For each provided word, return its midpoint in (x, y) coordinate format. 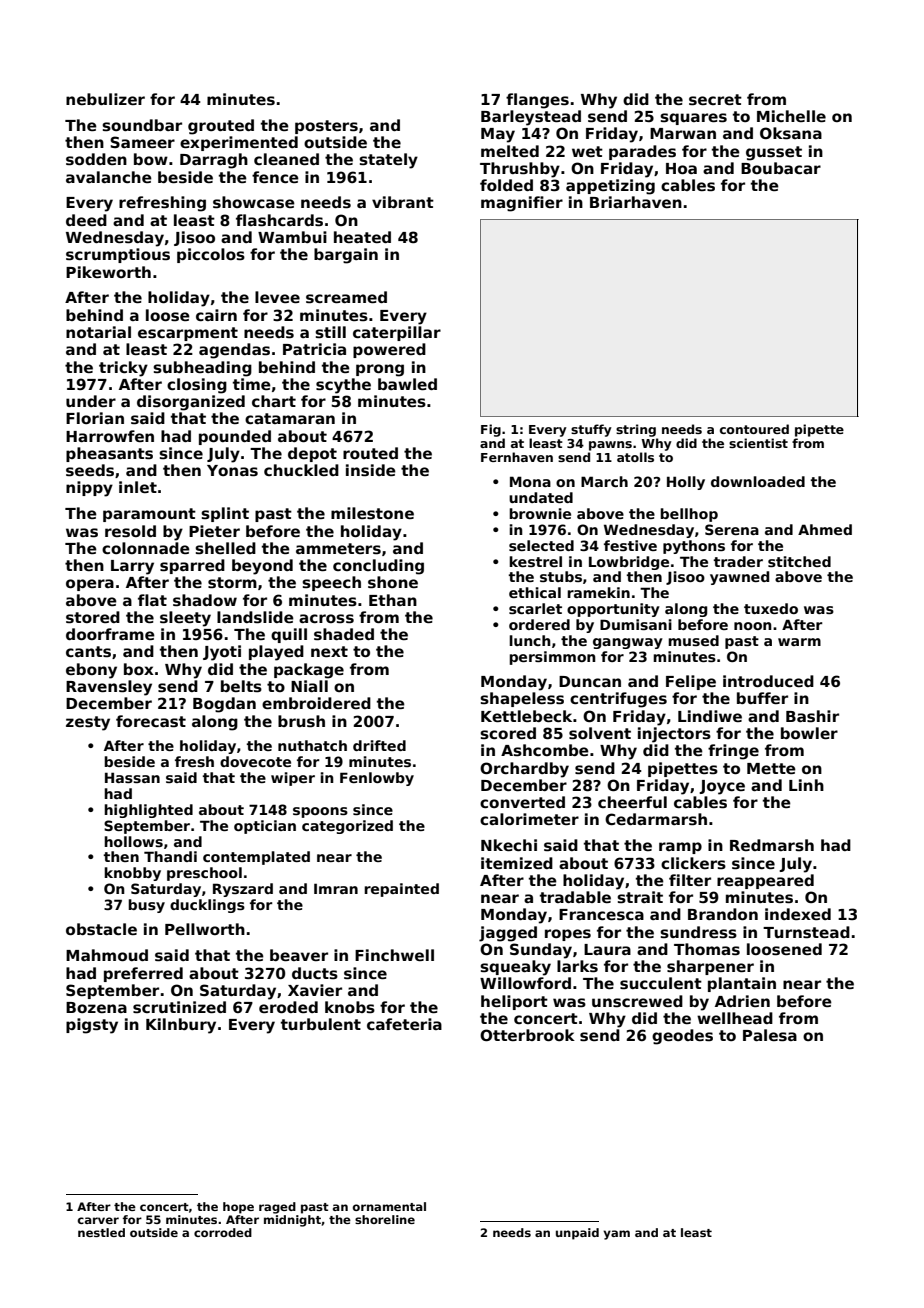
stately (388, 161)
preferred (143, 974)
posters (326, 127)
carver (98, 1220)
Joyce (722, 787)
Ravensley (109, 688)
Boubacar (781, 168)
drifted (379, 745)
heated (362, 237)
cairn (216, 315)
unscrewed (637, 1001)
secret (715, 100)
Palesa (770, 1035)
